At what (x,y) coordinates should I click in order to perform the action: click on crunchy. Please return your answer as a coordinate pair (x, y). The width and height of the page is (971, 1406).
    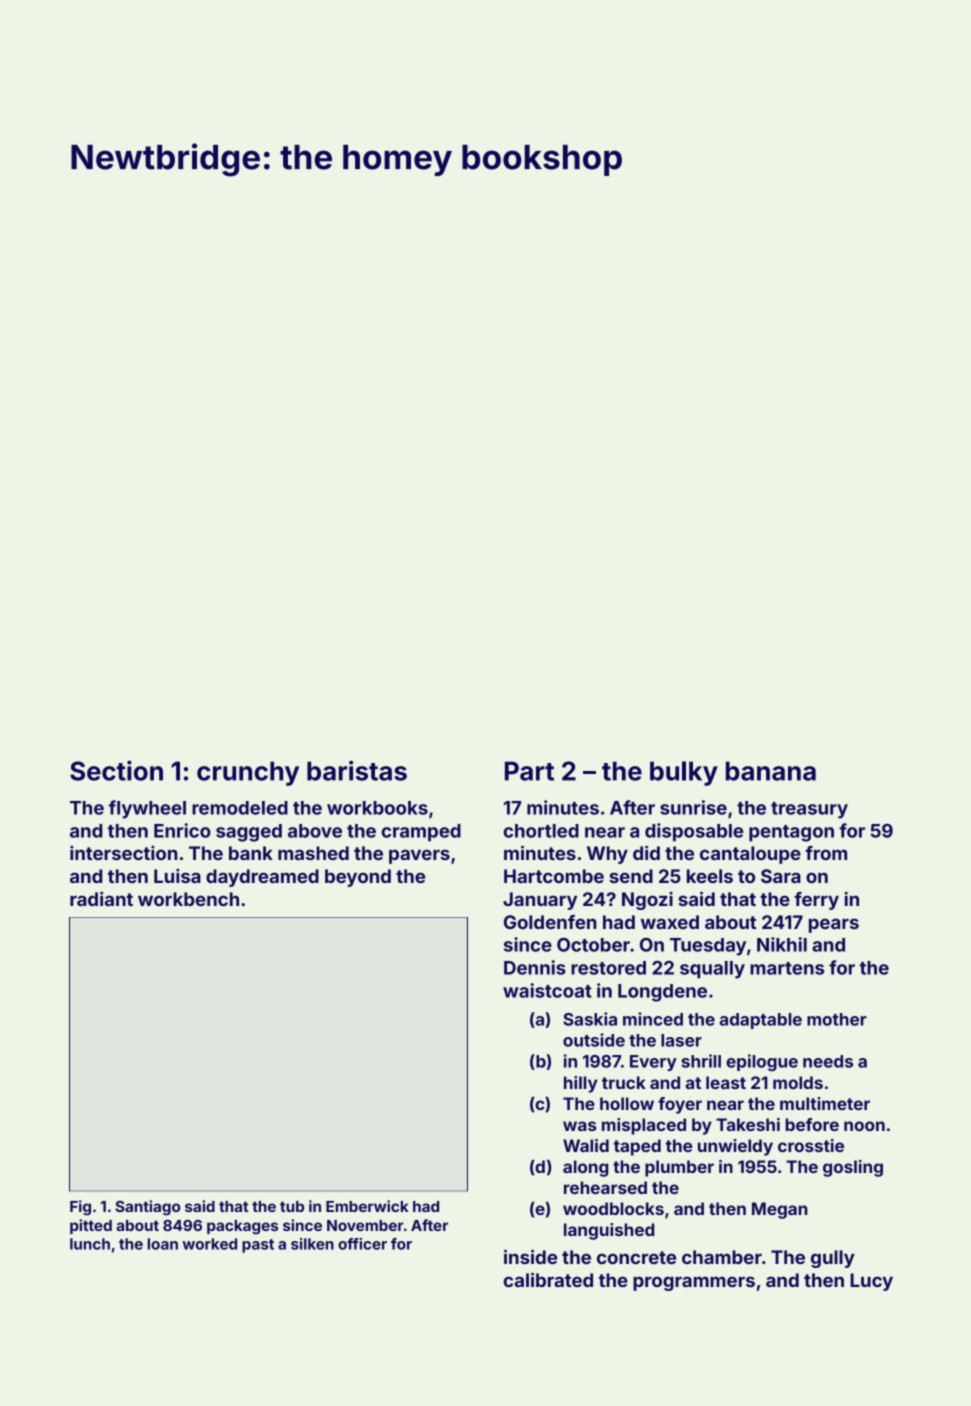
    Looking at the image, I should click on (248, 773).
